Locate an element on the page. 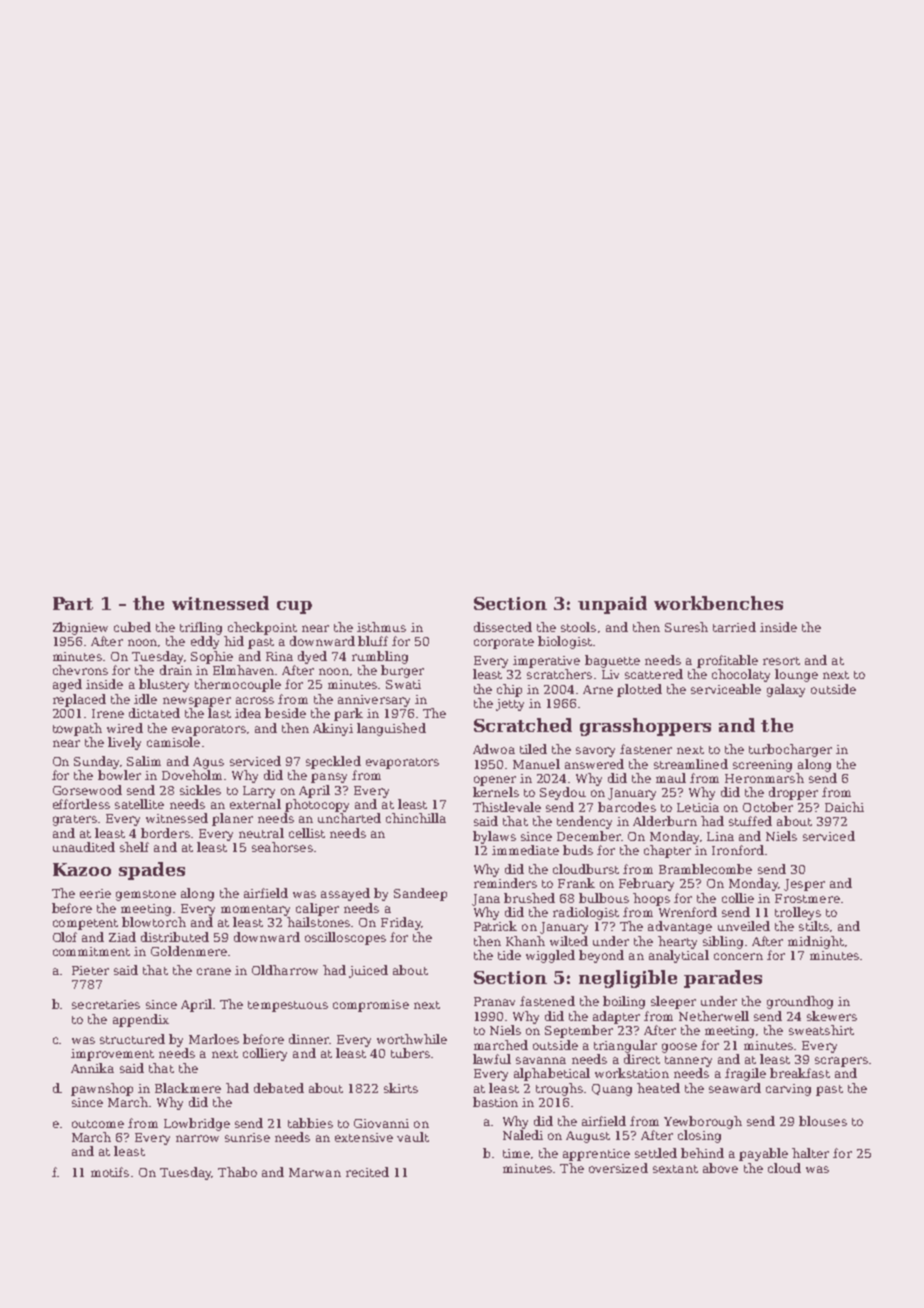 The width and height of the document is (924, 1308). chevrons is located at coordinates (80, 670).
